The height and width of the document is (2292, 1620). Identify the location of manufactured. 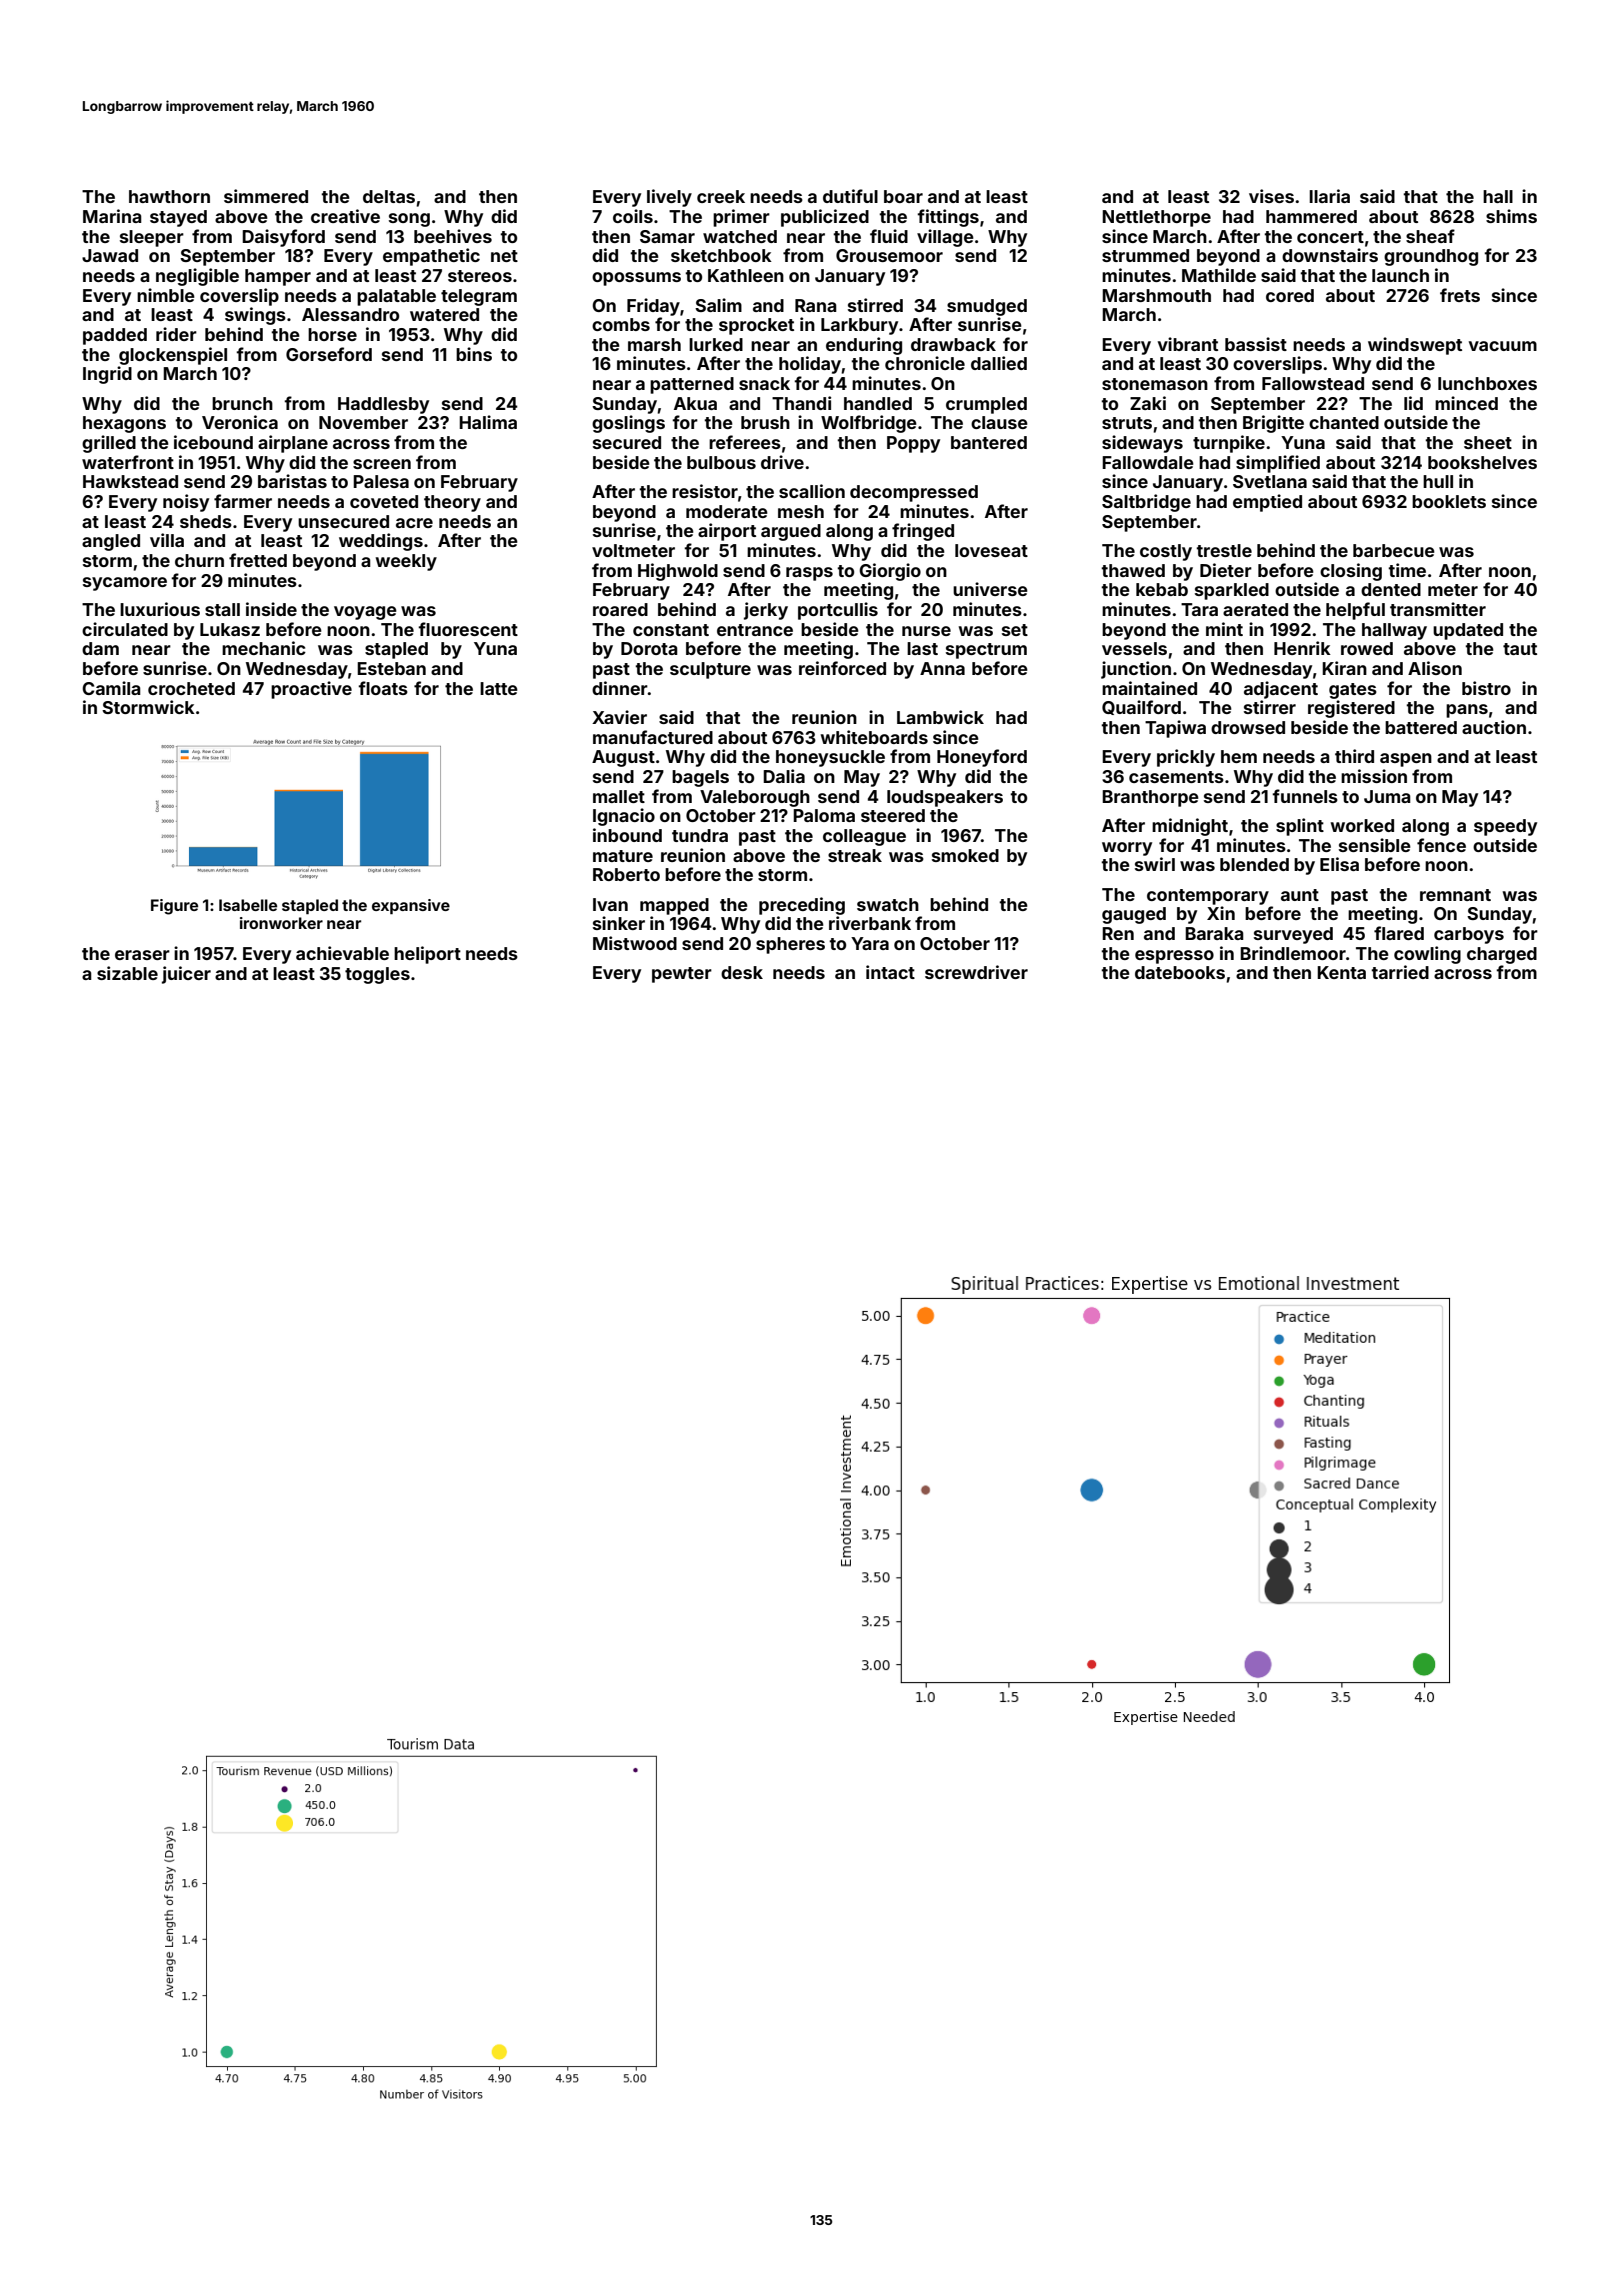
(653, 737).
